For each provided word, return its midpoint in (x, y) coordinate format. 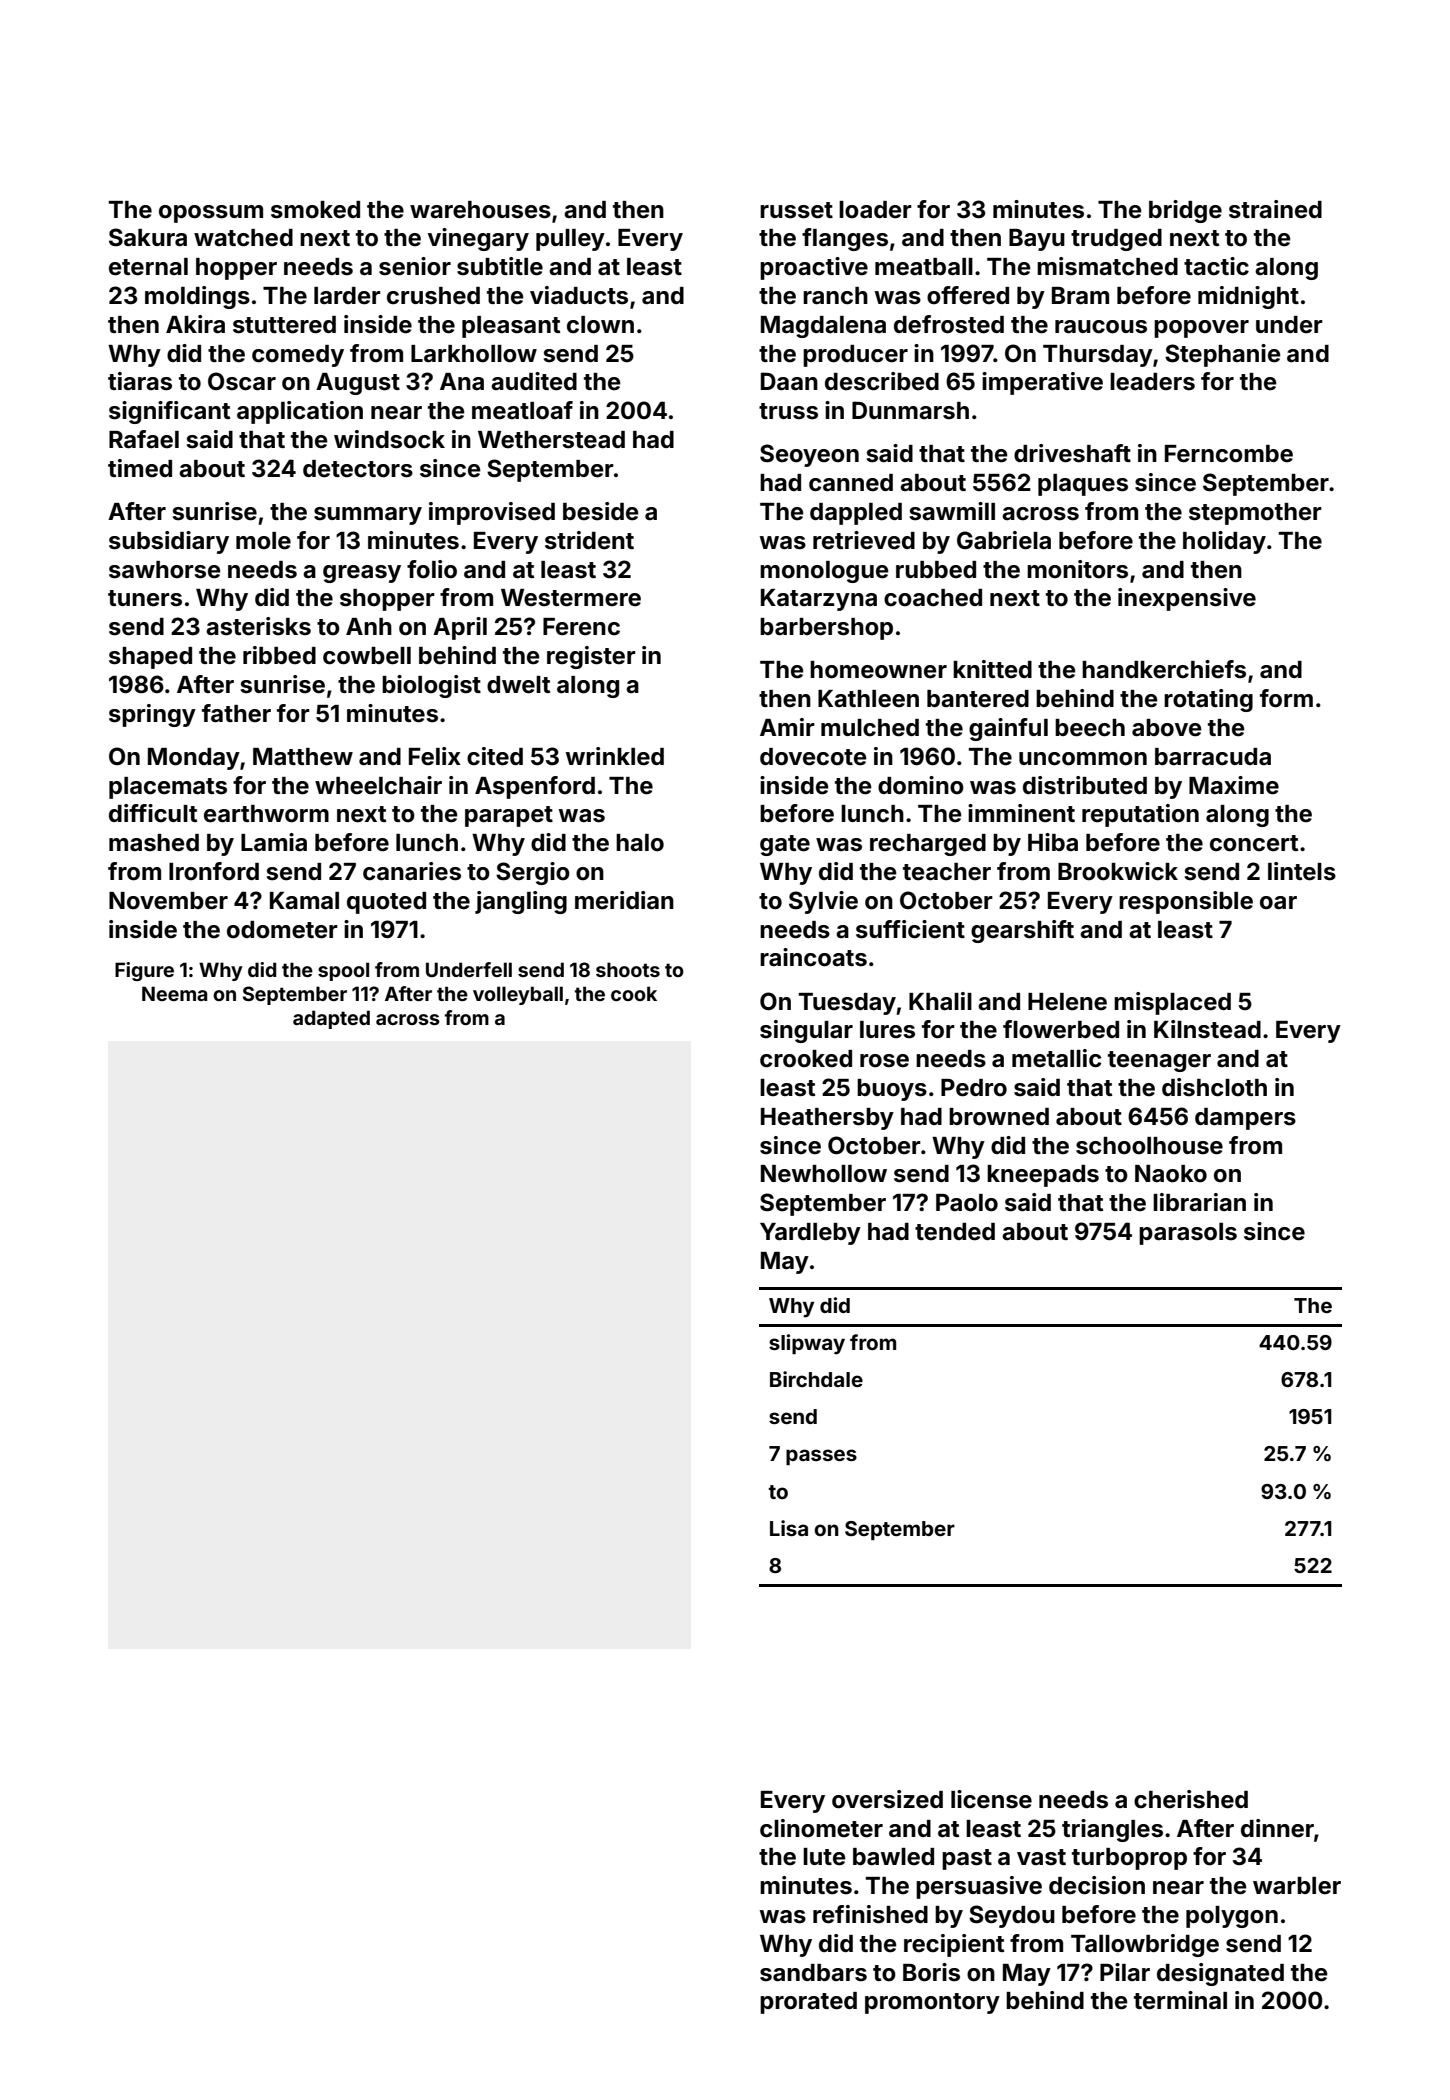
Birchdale (816, 1379)
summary (368, 516)
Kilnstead (1207, 1029)
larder (347, 296)
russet (796, 210)
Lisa (789, 1528)
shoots (628, 969)
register (591, 657)
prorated (808, 2003)
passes (821, 1457)
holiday (1224, 542)
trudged (1116, 240)
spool (343, 971)
